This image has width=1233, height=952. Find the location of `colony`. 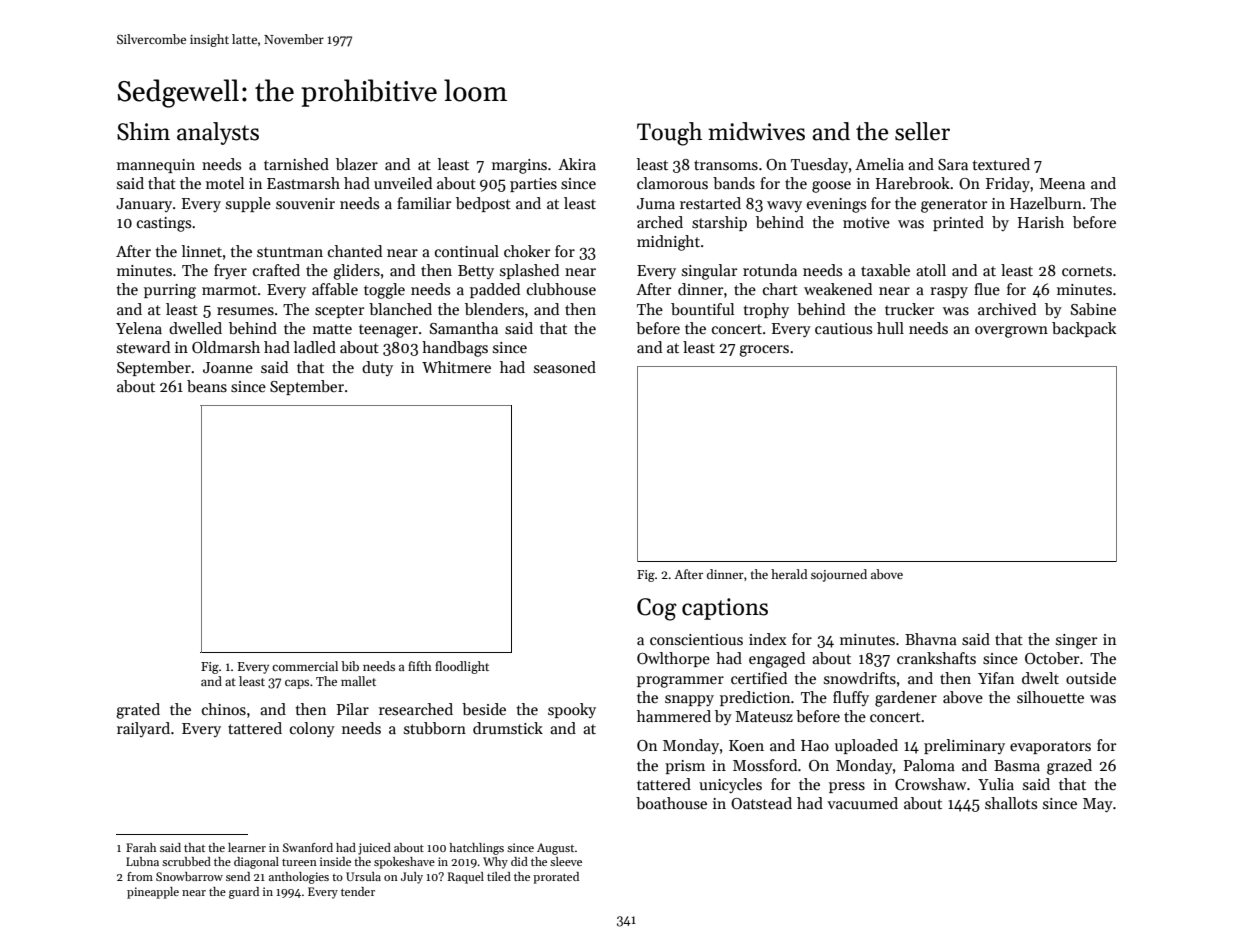

colony is located at coordinates (312, 729).
